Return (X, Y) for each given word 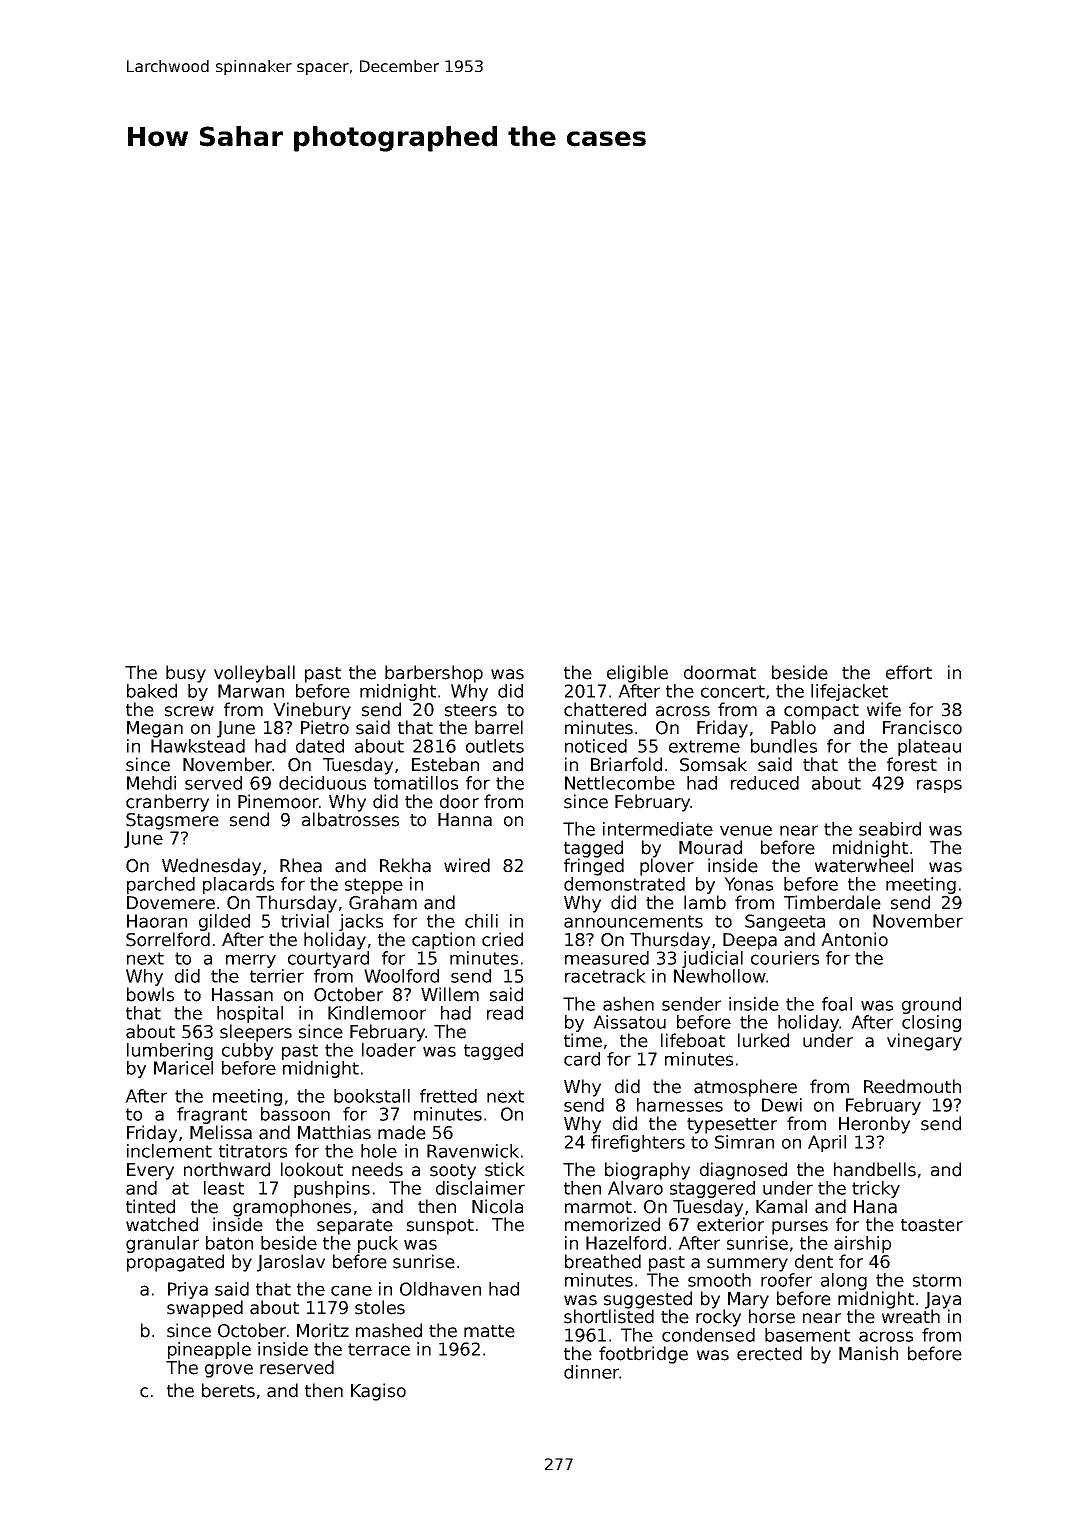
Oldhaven (440, 1289)
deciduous (322, 783)
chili (481, 921)
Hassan (242, 995)
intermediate (658, 829)
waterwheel (864, 865)
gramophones (292, 1208)
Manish (868, 1353)
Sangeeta (785, 922)
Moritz (323, 1330)
